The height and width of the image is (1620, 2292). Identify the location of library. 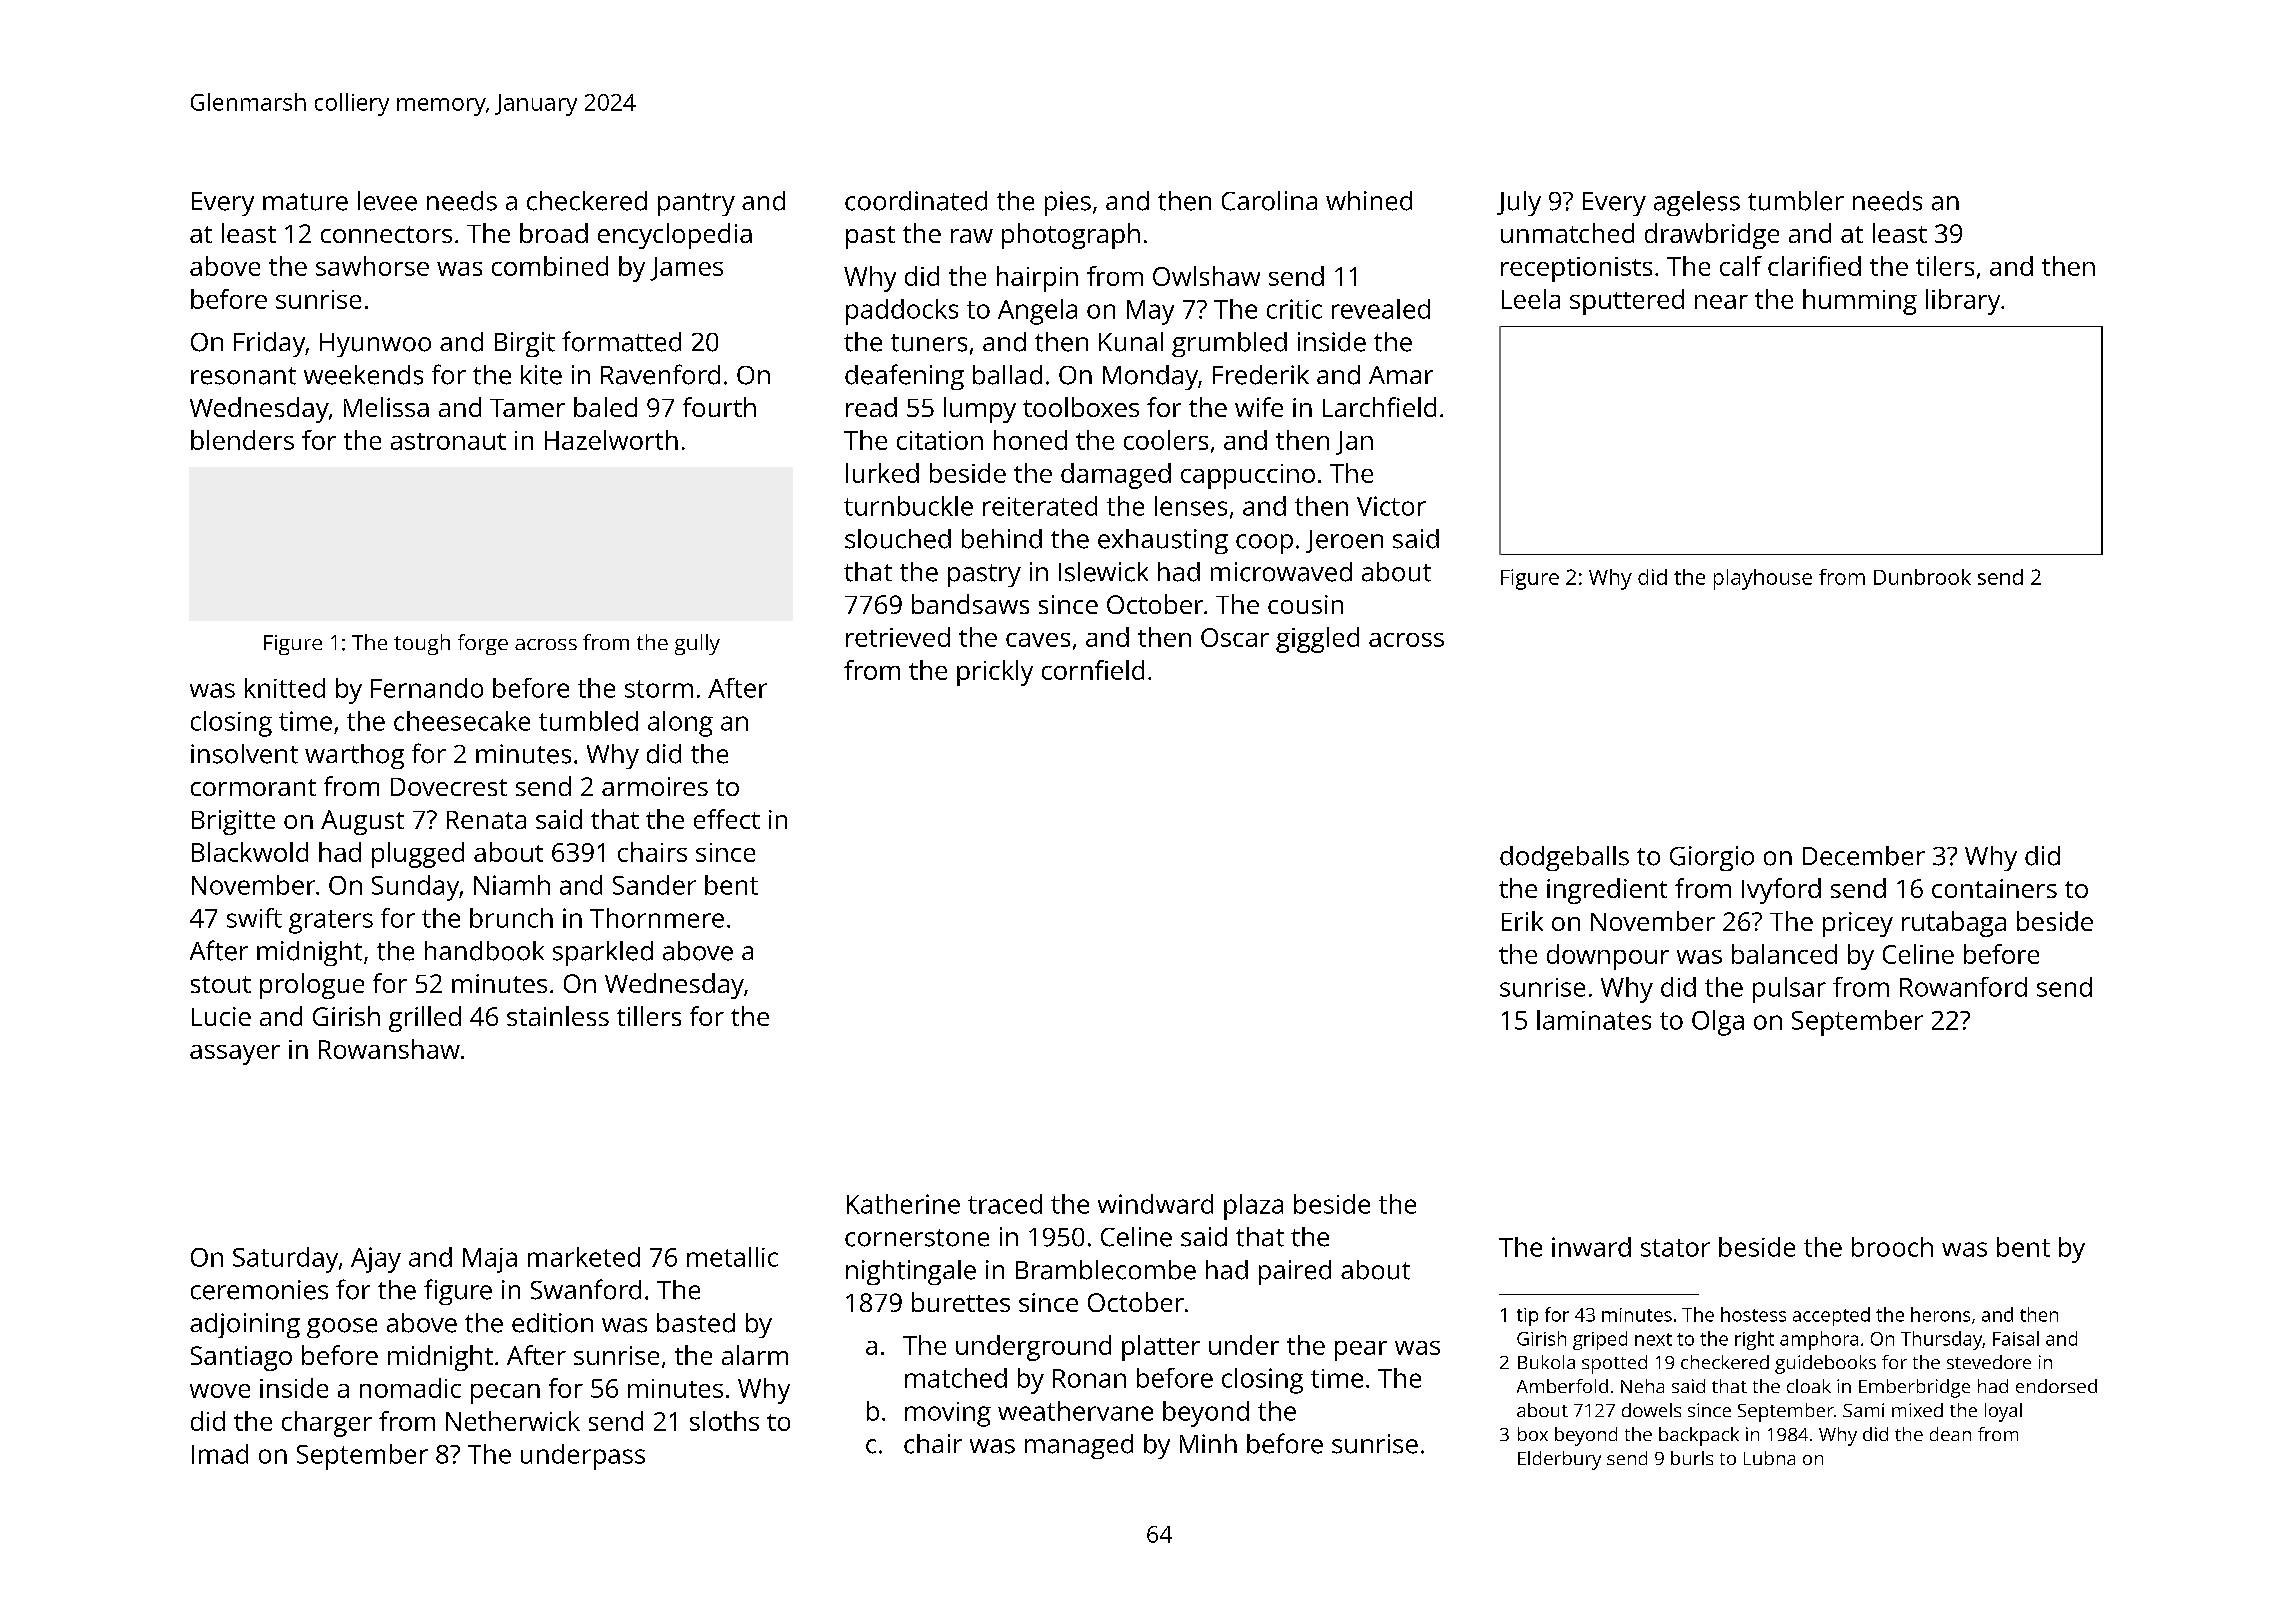
(1963, 302).
